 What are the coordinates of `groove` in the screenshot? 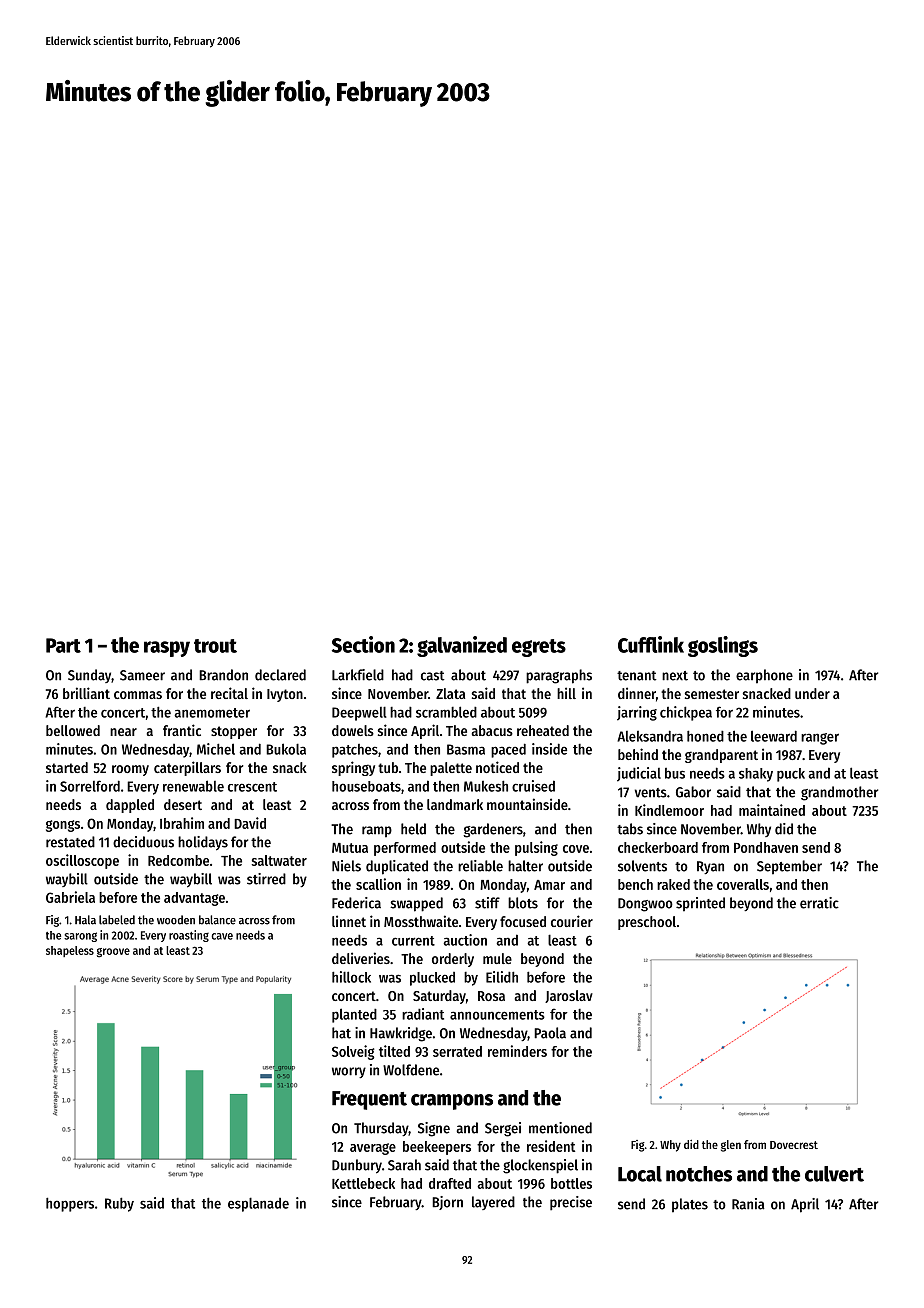 It's located at (113, 953).
